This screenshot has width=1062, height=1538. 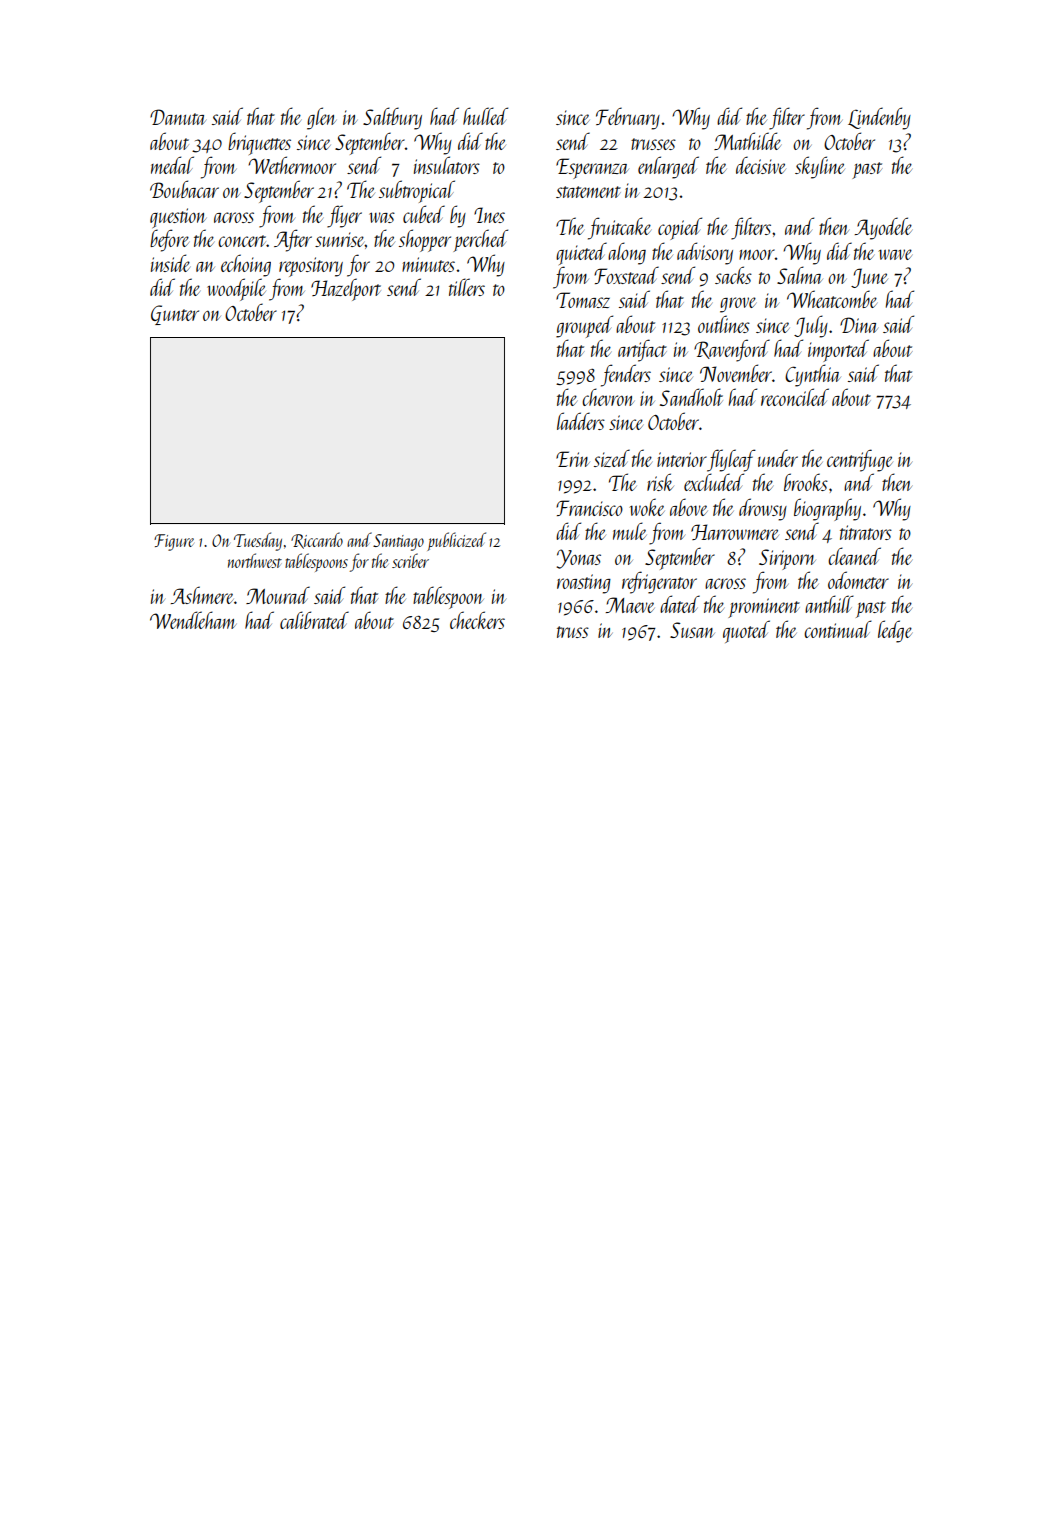 I want to click on titrators, so click(x=866, y=532).
